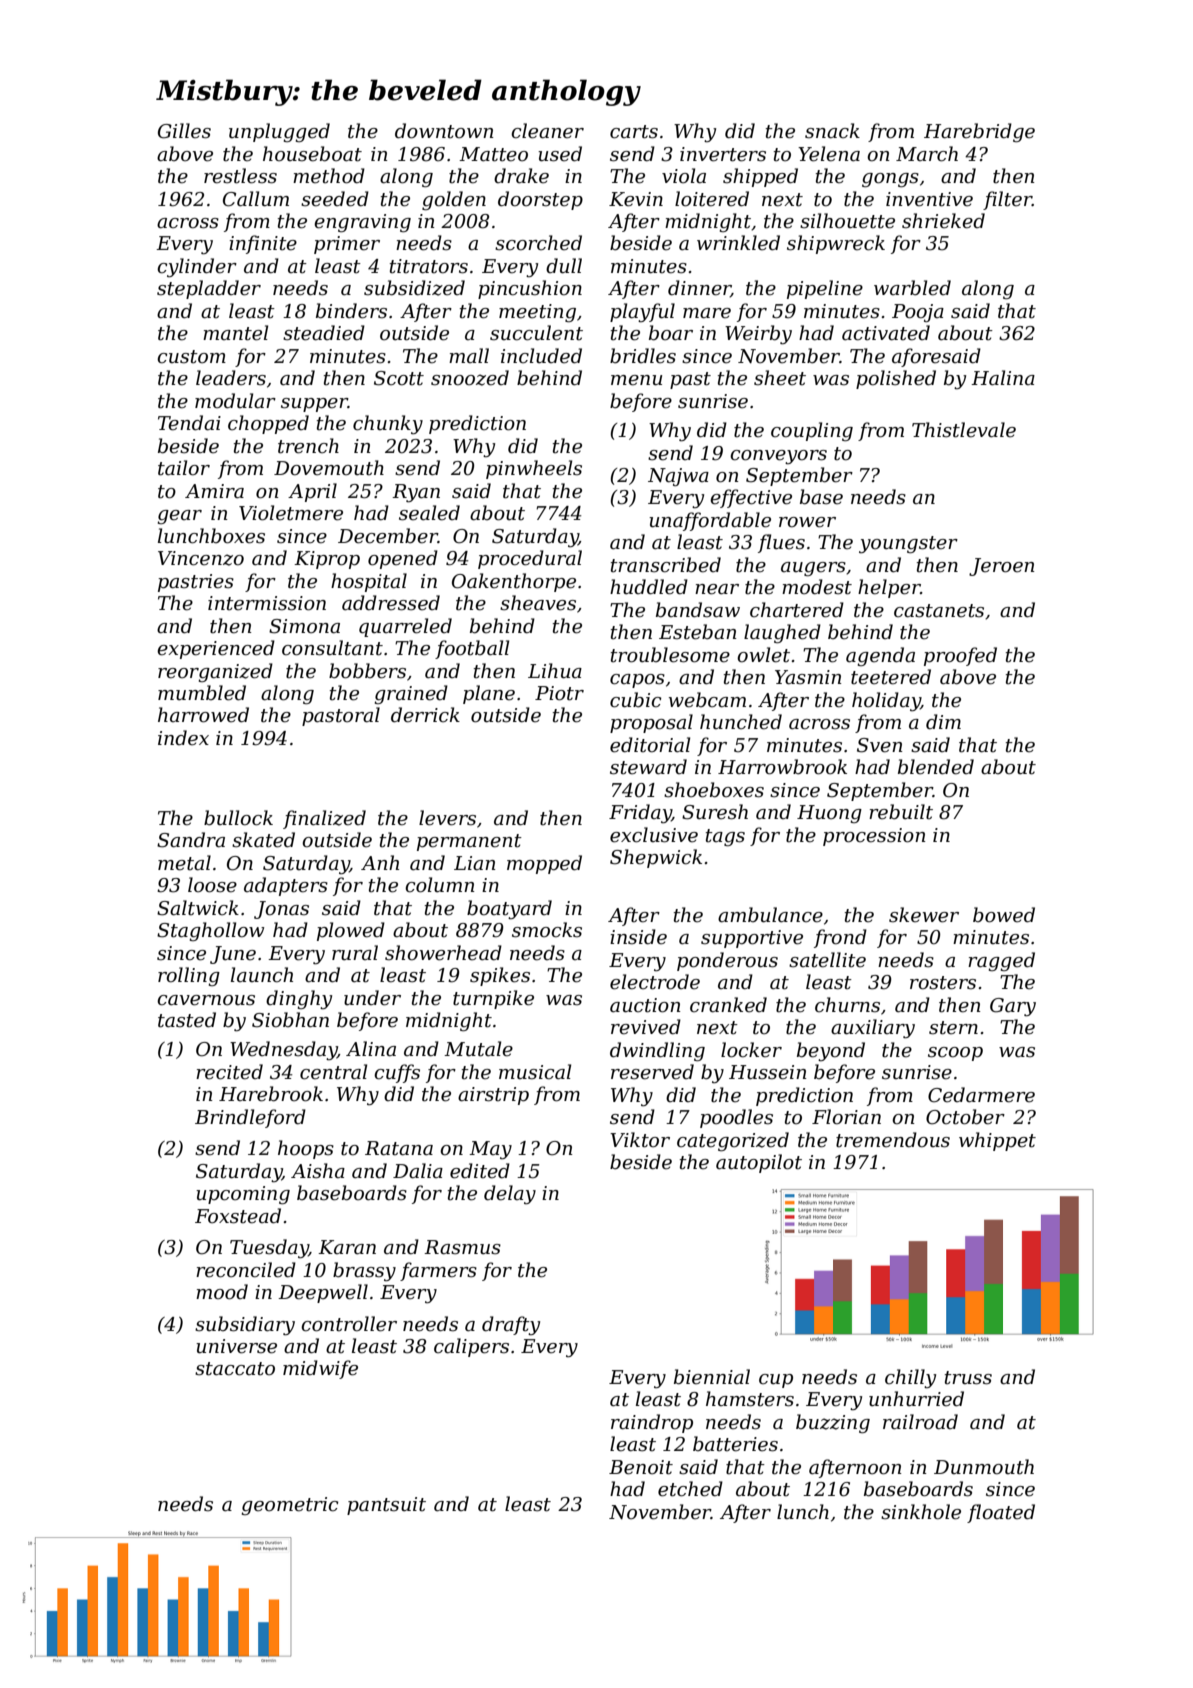 This screenshot has width=1193, height=1688. What do you see at coordinates (634, 132) in the screenshot?
I see `carts` at bounding box center [634, 132].
